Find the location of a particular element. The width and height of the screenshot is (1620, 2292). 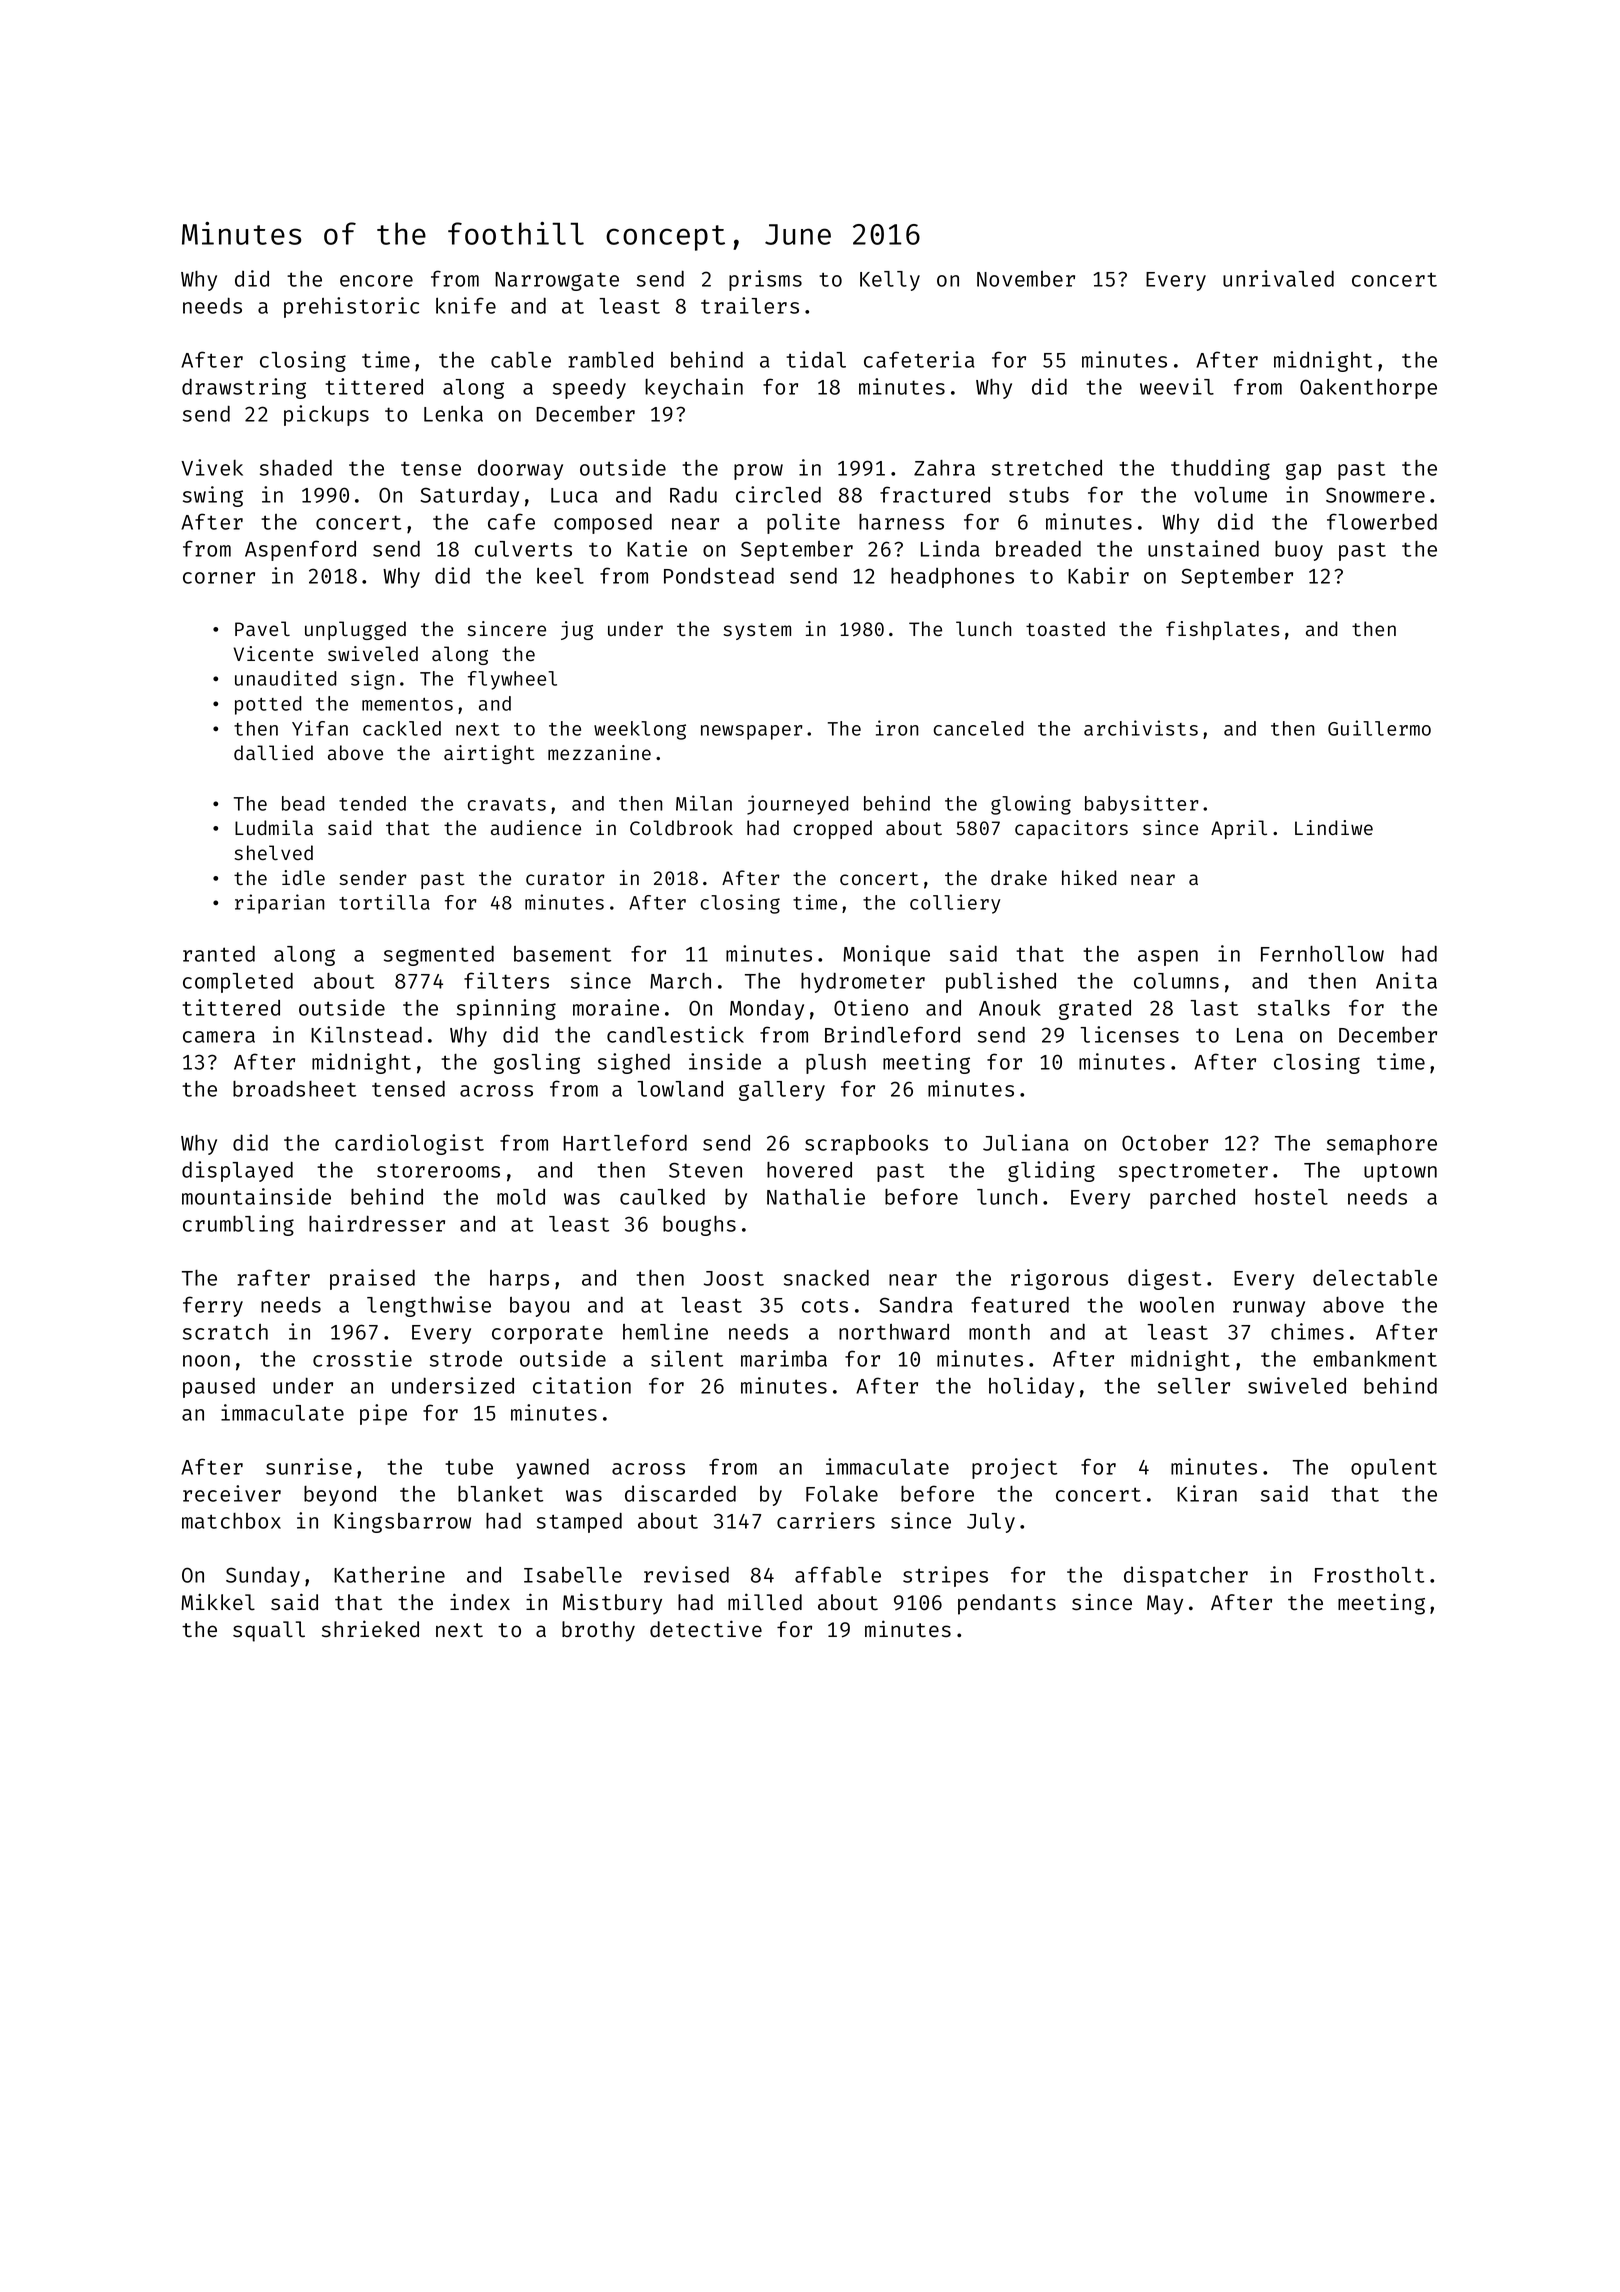

thudding is located at coordinates (1220, 469).
